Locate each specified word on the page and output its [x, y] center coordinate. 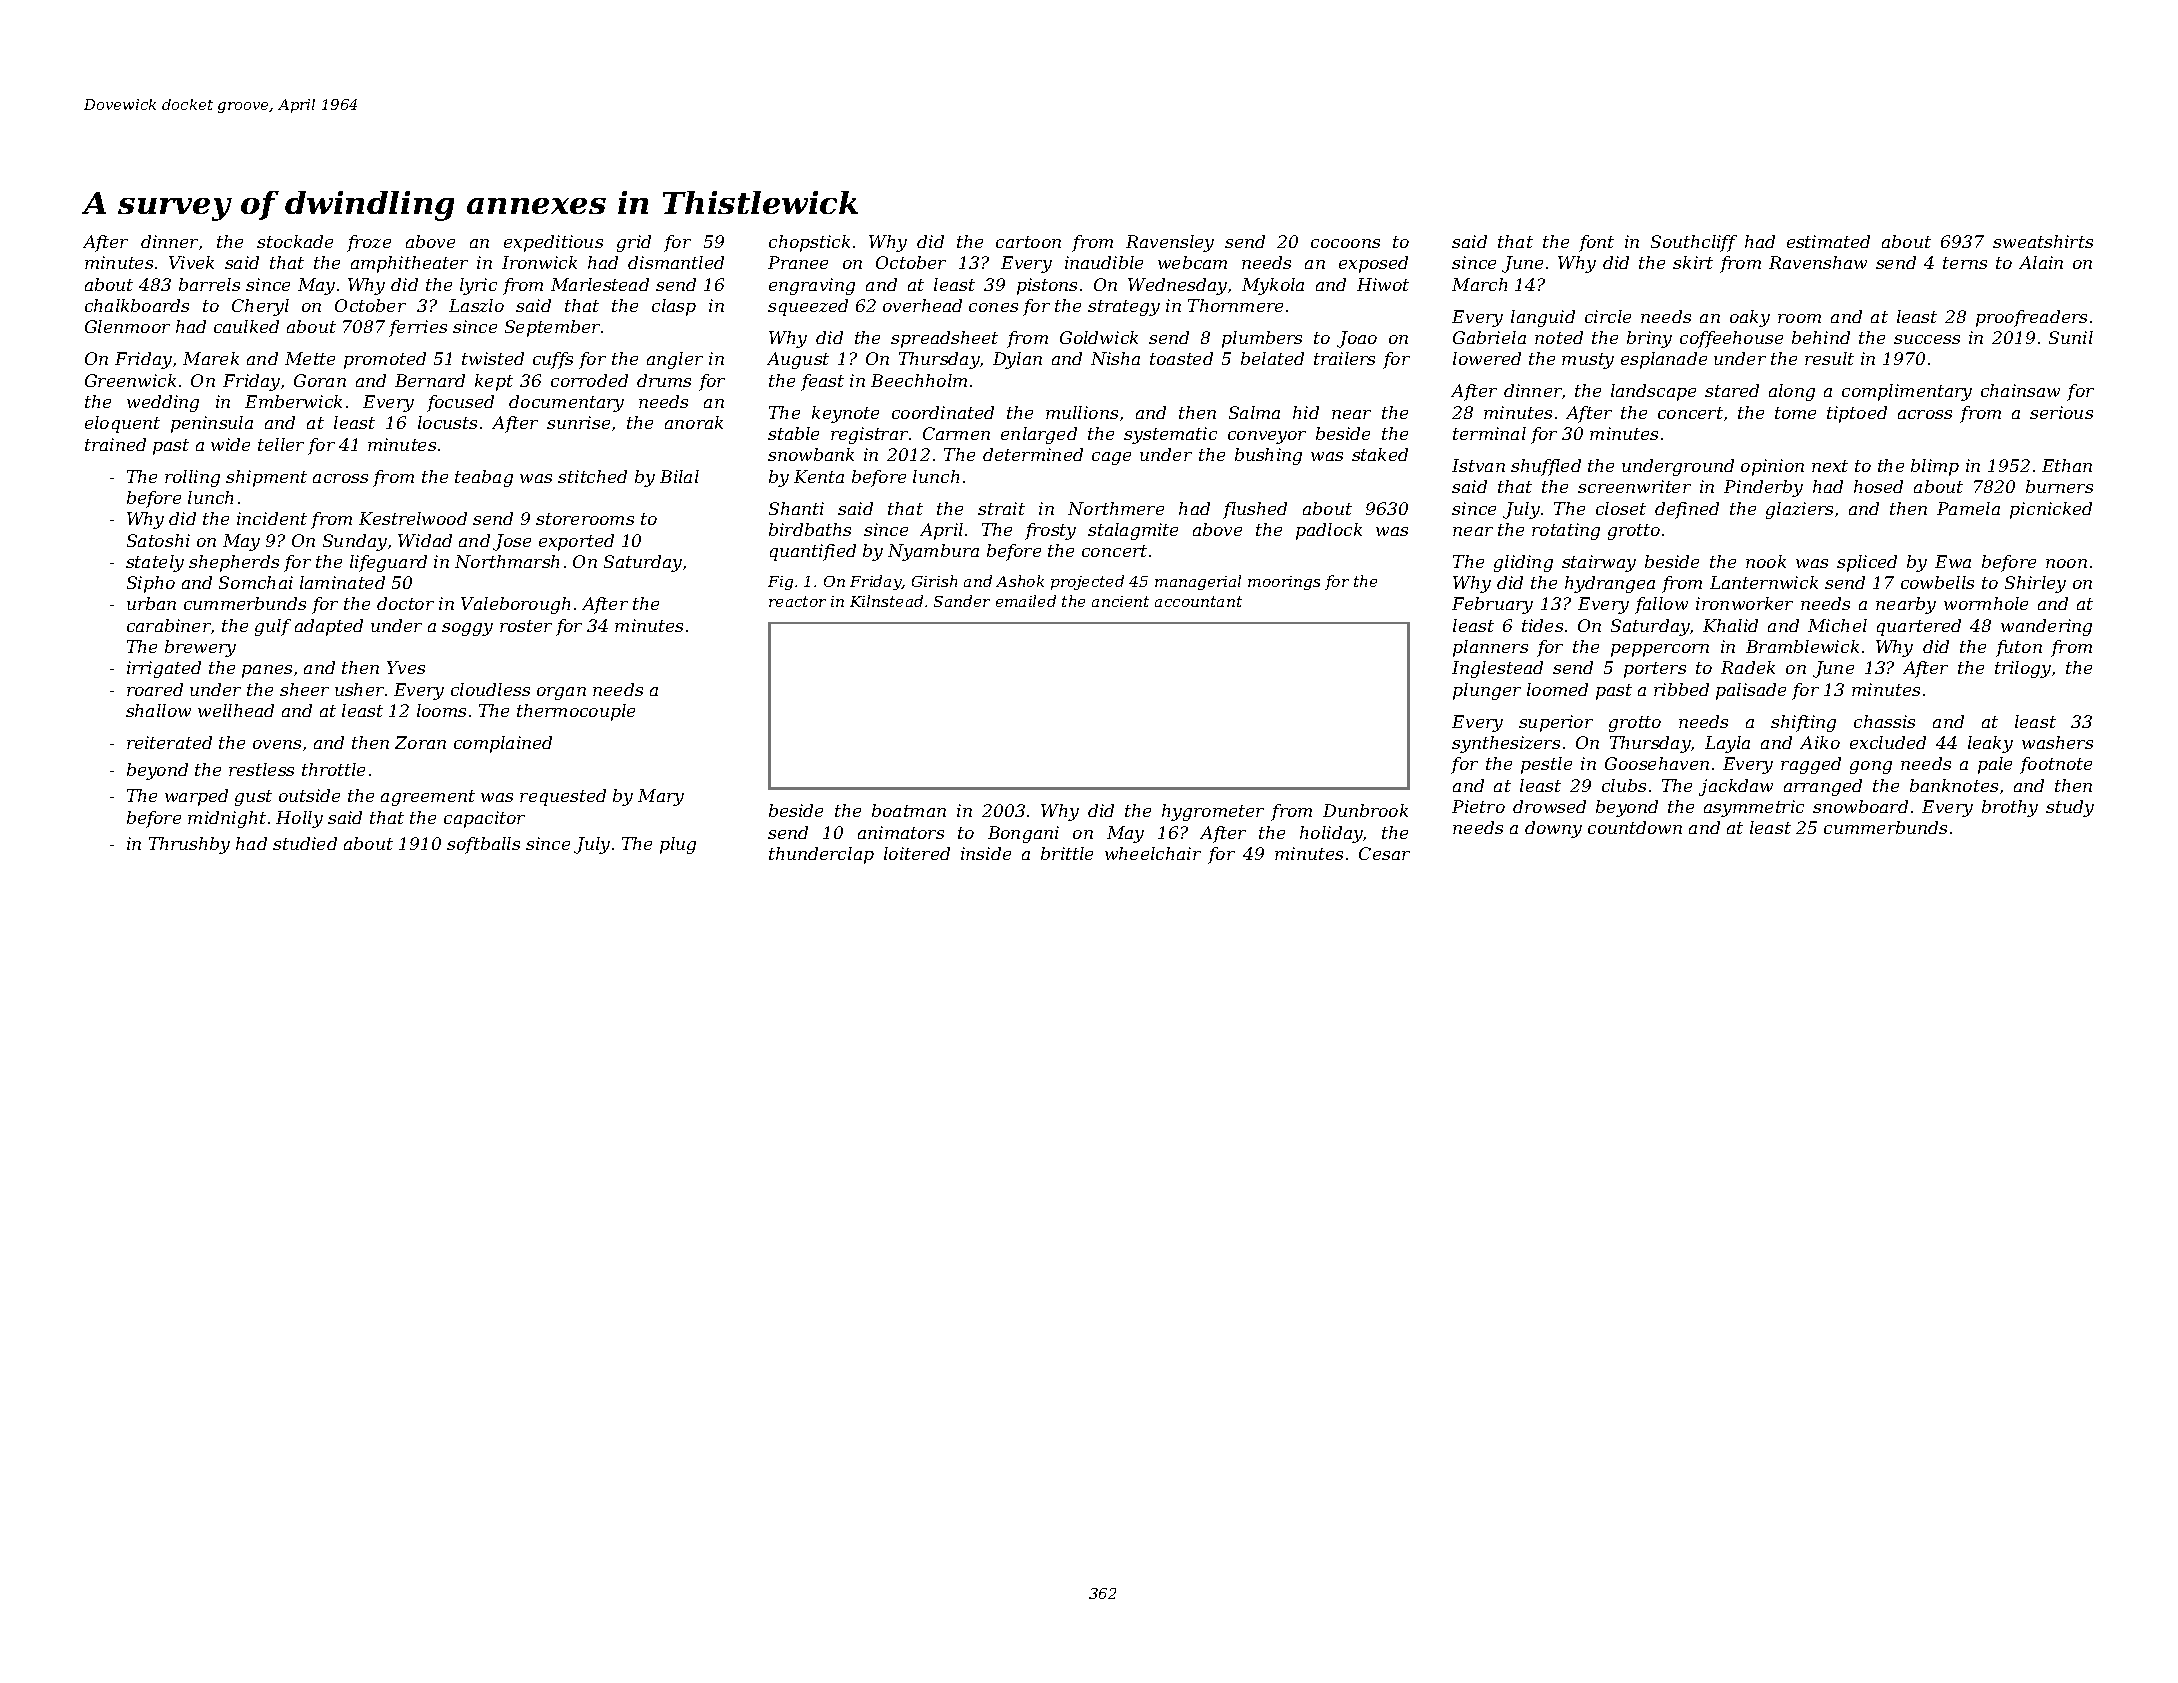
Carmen [956, 433]
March [1479, 284]
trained [115, 444]
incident [272, 518]
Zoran [420, 742]
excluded [1888, 742]
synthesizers [1506, 744]
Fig [780, 583]
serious [2061, 412]
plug [678, 845]
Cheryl [260, 307]
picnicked [2051, 510]
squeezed [808, 307]
